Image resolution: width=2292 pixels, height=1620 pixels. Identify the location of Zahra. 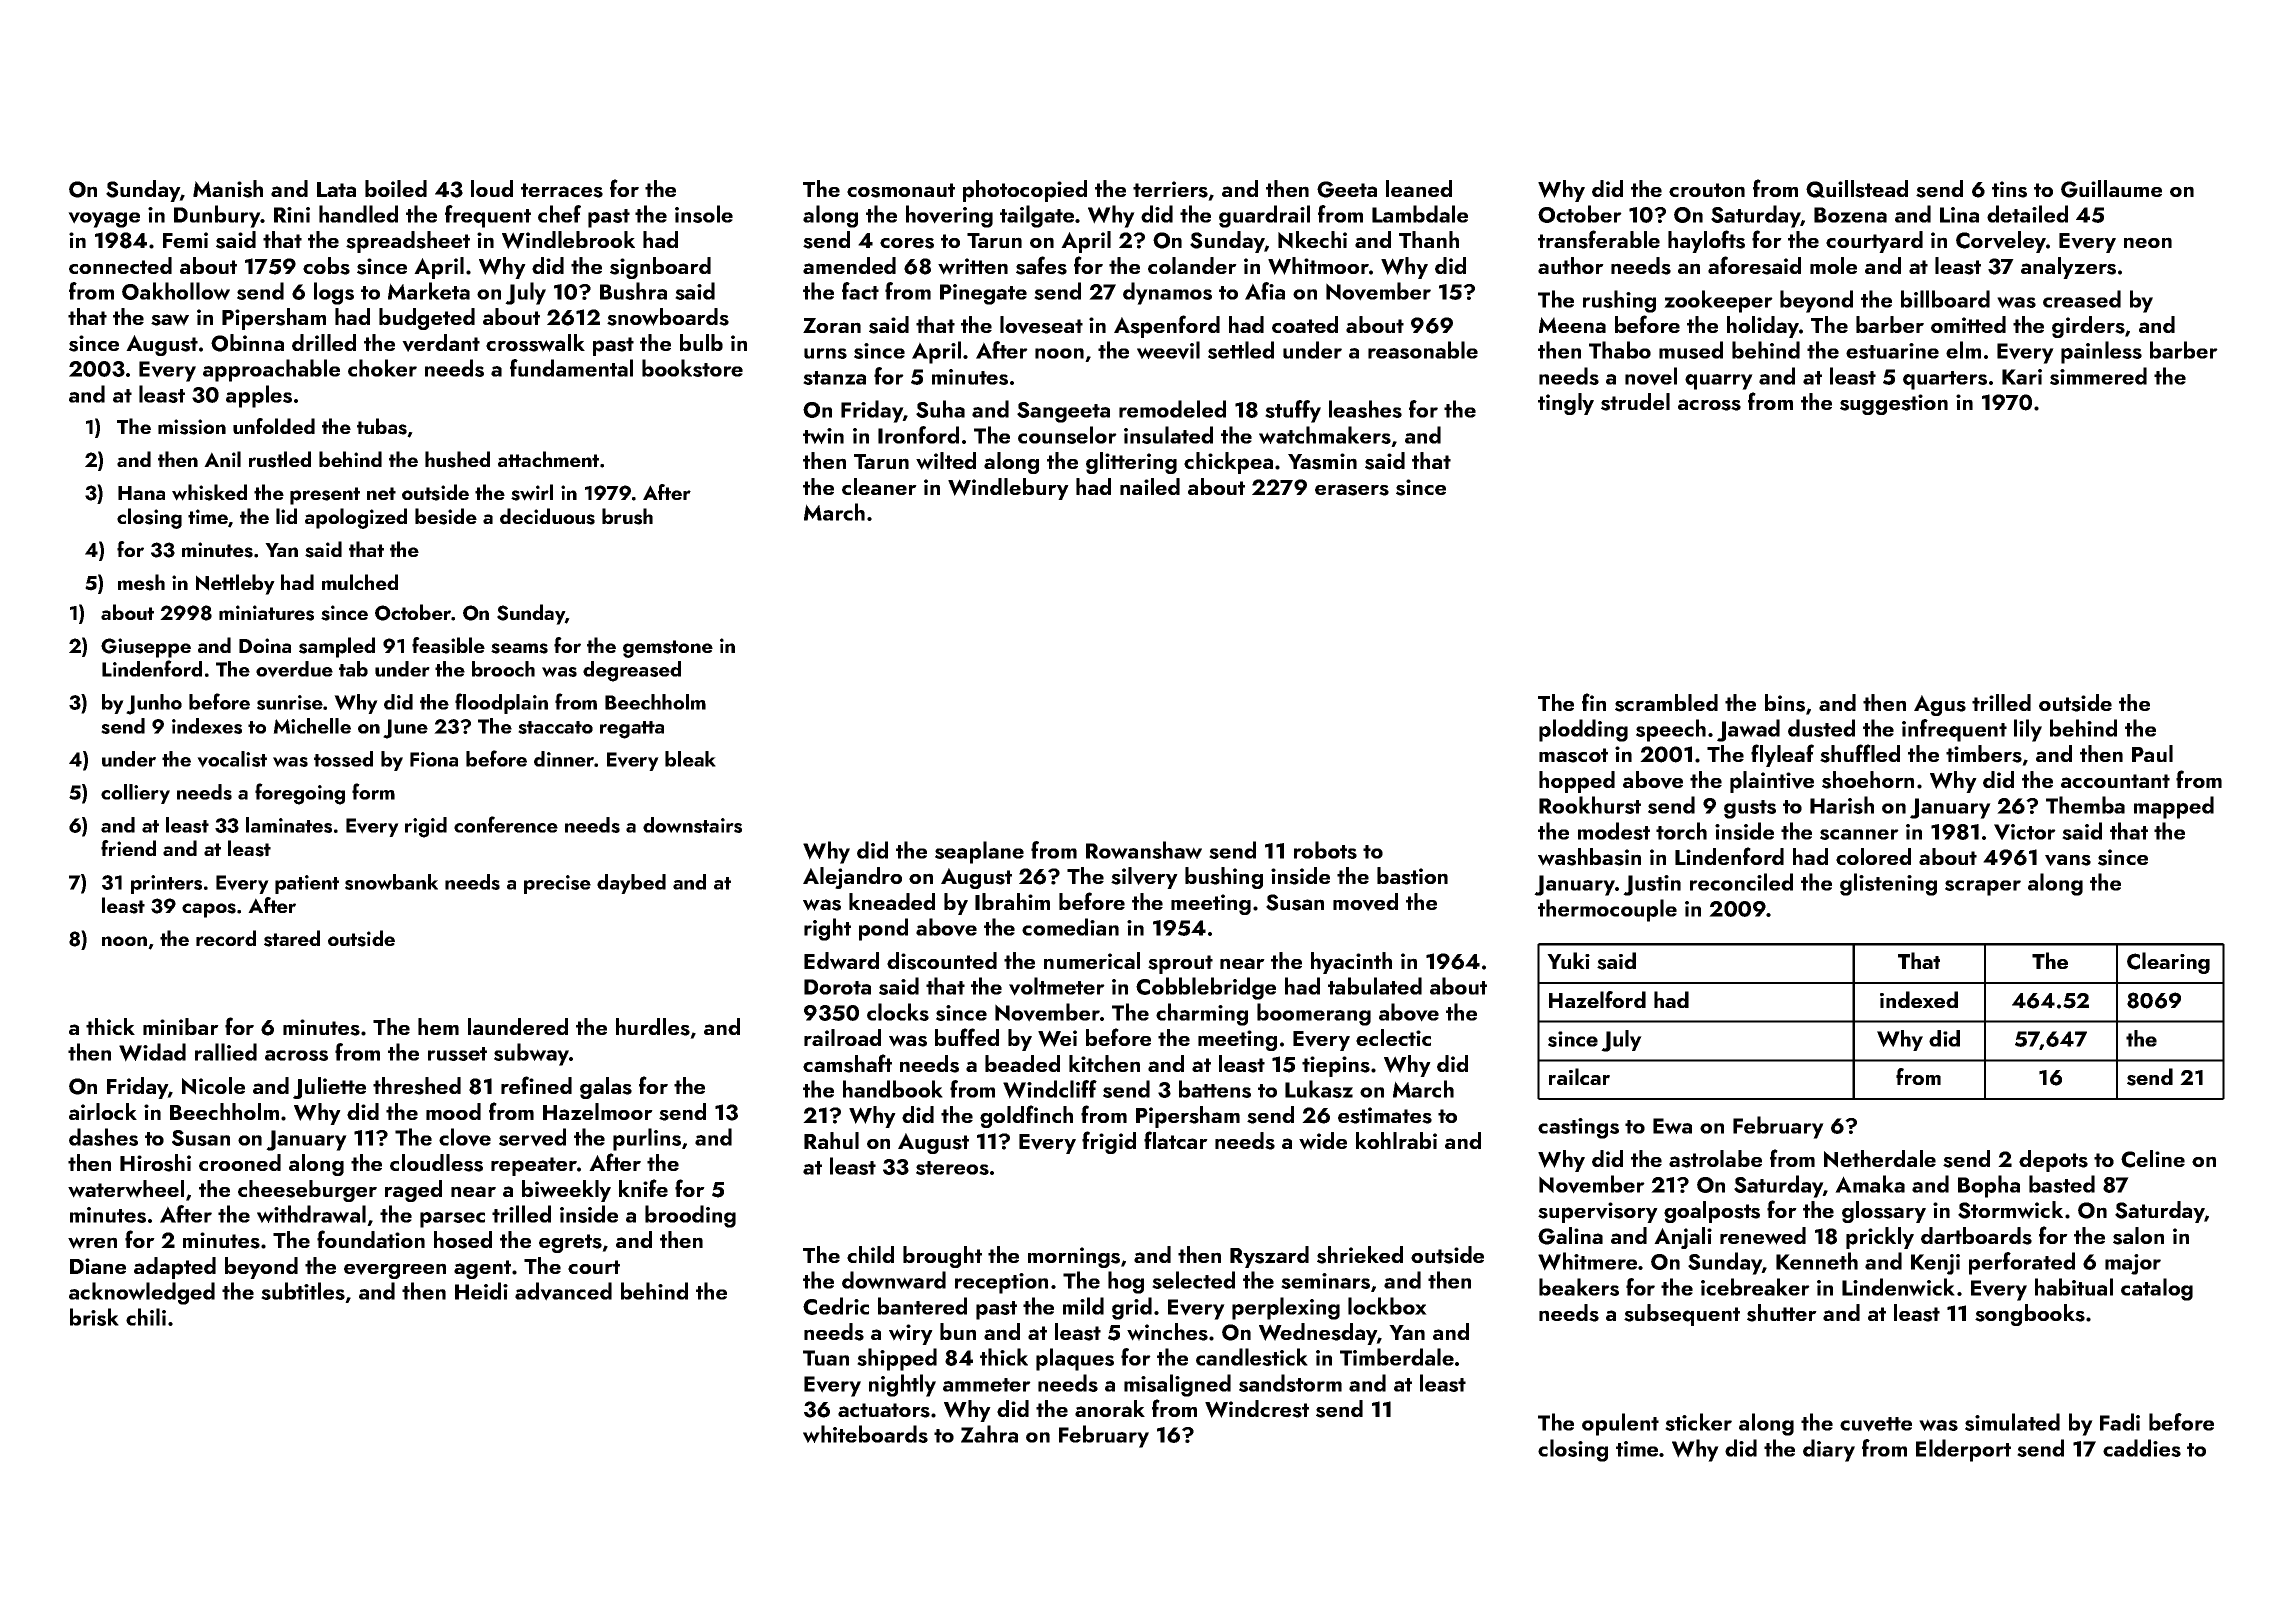
(989, 1434).
